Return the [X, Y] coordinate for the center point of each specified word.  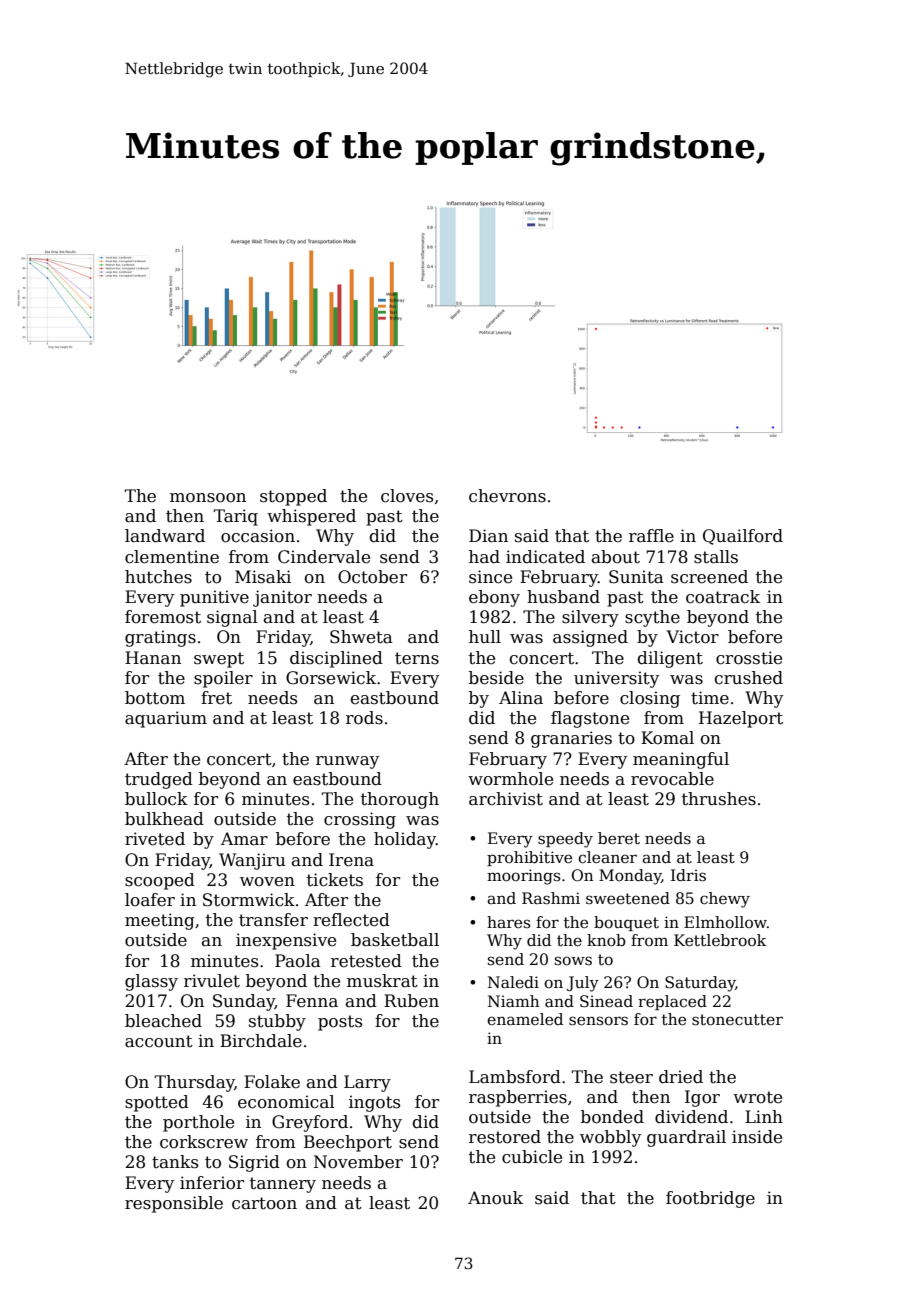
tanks [175, 1162]
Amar [244, 839]
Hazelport [741, 719]
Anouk [495, 1198]
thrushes [719, 799]
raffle [651, 536]
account [159, 1041]
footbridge [710, 1199]
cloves [407, 496]
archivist [506, 799]
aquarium [166, 719]
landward [165, 536]
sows [573, 960]
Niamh [514, 1001]
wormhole [510, 779]
